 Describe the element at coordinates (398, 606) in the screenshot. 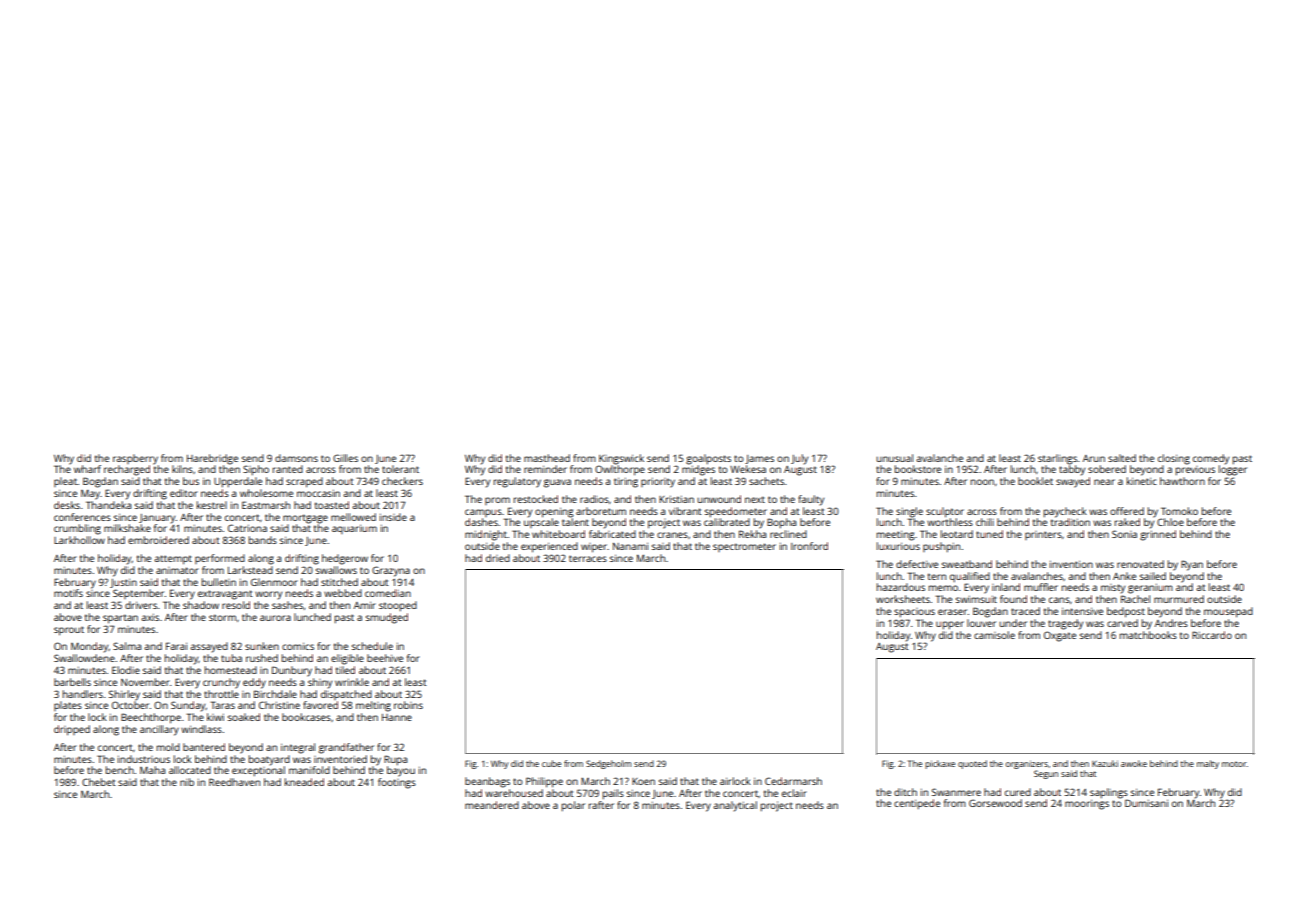

I see `stooped` at that location.
